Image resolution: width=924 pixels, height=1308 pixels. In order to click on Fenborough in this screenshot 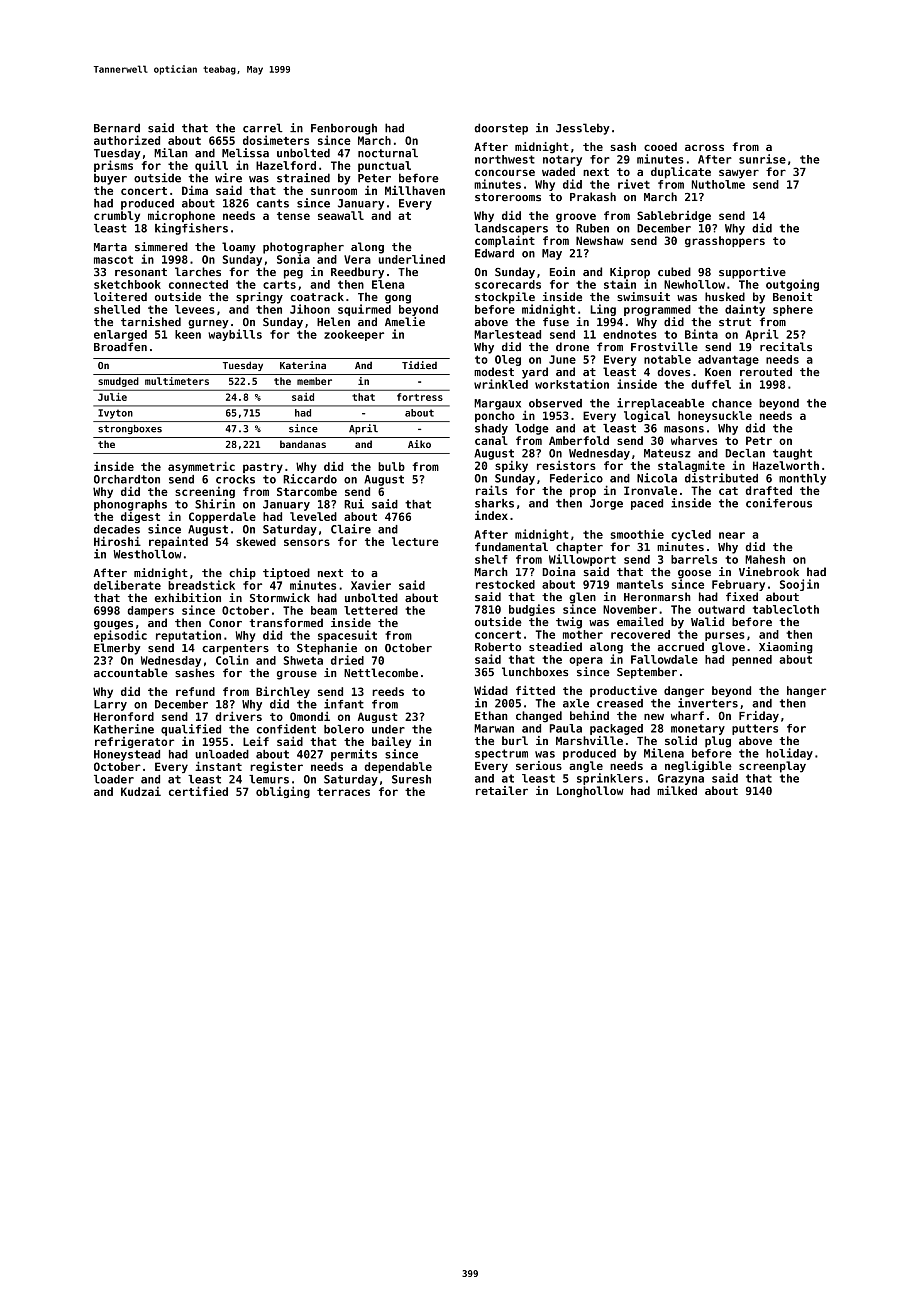, I will do `click(344, 129)`.
